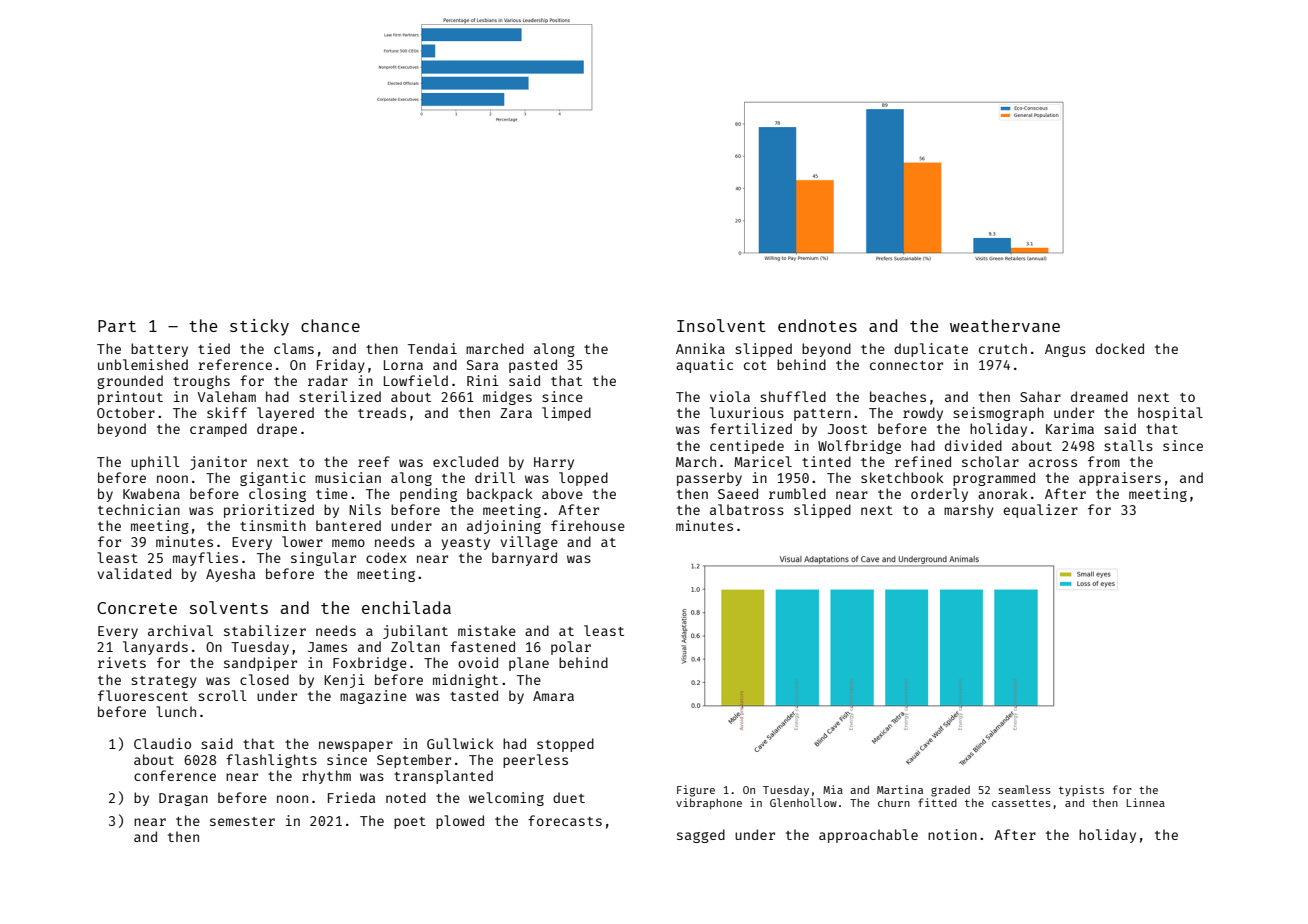 The width and height of the screenshot is (1308, 924). What do you see at coordinates (330, 325) in the screenshot?
I see `chance` at bounding box center [330, 325].
